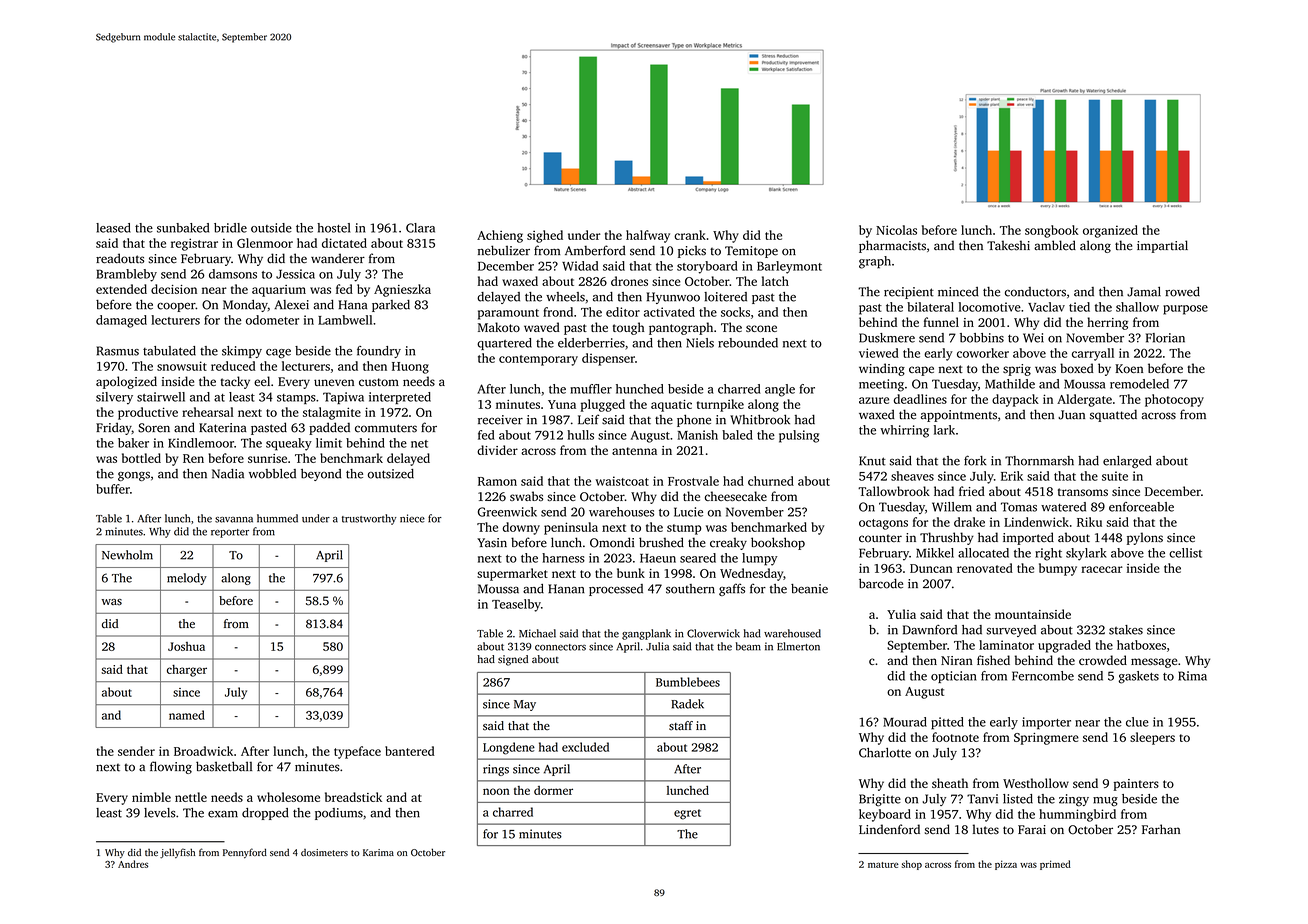 Image resolution: width=1308 pixels, height=924 pixels. I want to click on baled, so click(737, 435).
